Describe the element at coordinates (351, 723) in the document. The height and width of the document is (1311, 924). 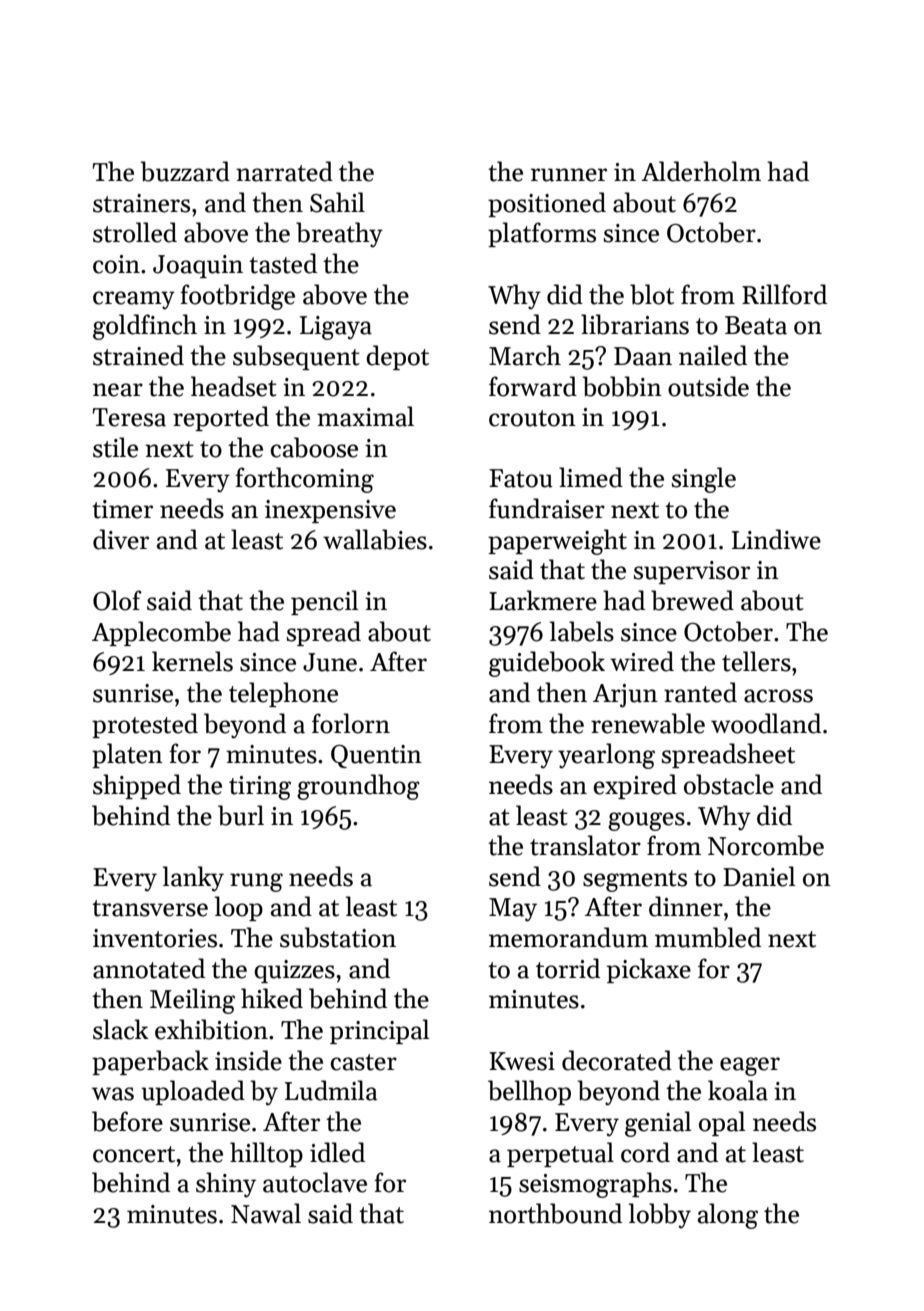
I see `forlorn` at that location.
